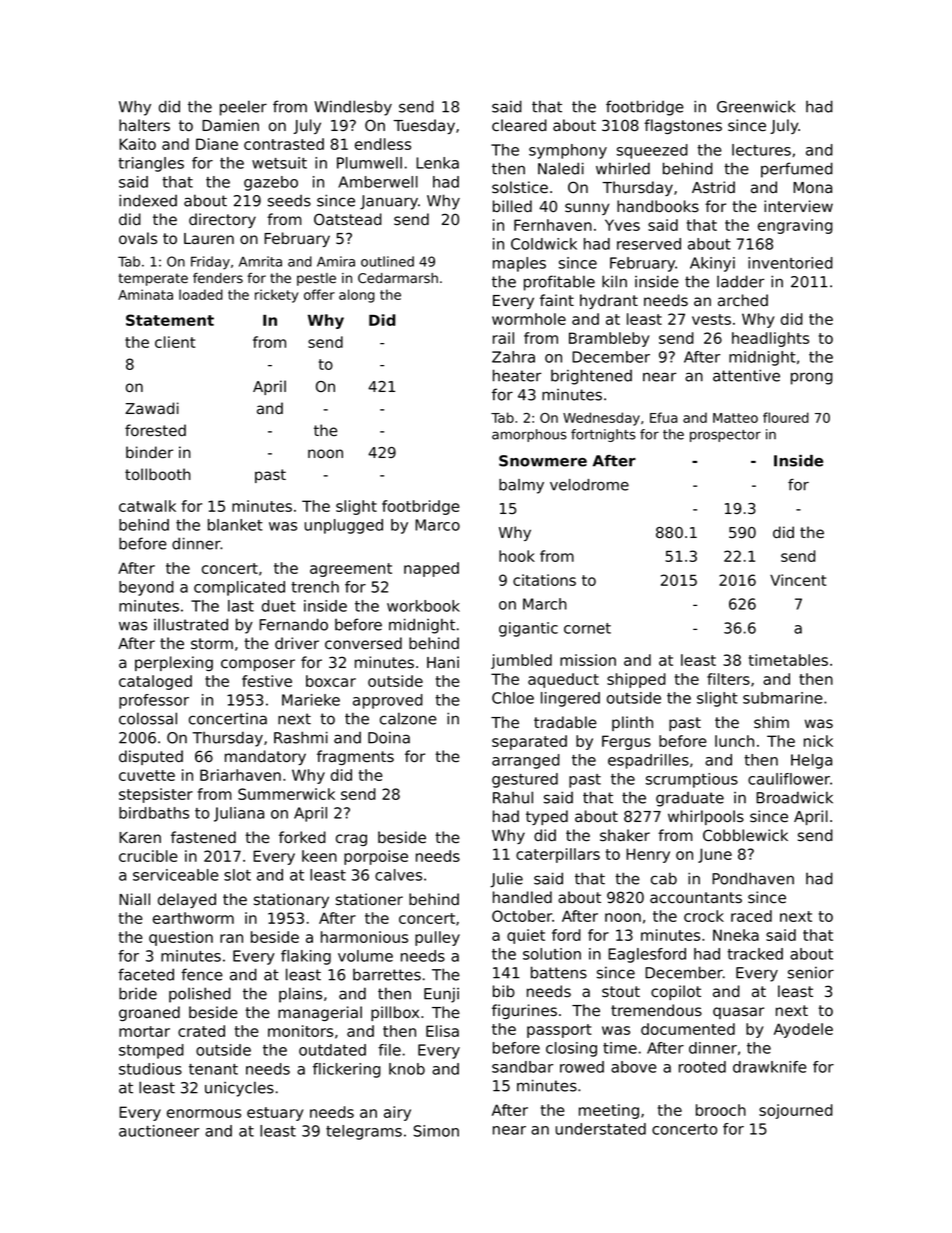  What do you see at coordinates (437, 163) in the page?
I see `Lenka` at bounding box center [437, 163].
